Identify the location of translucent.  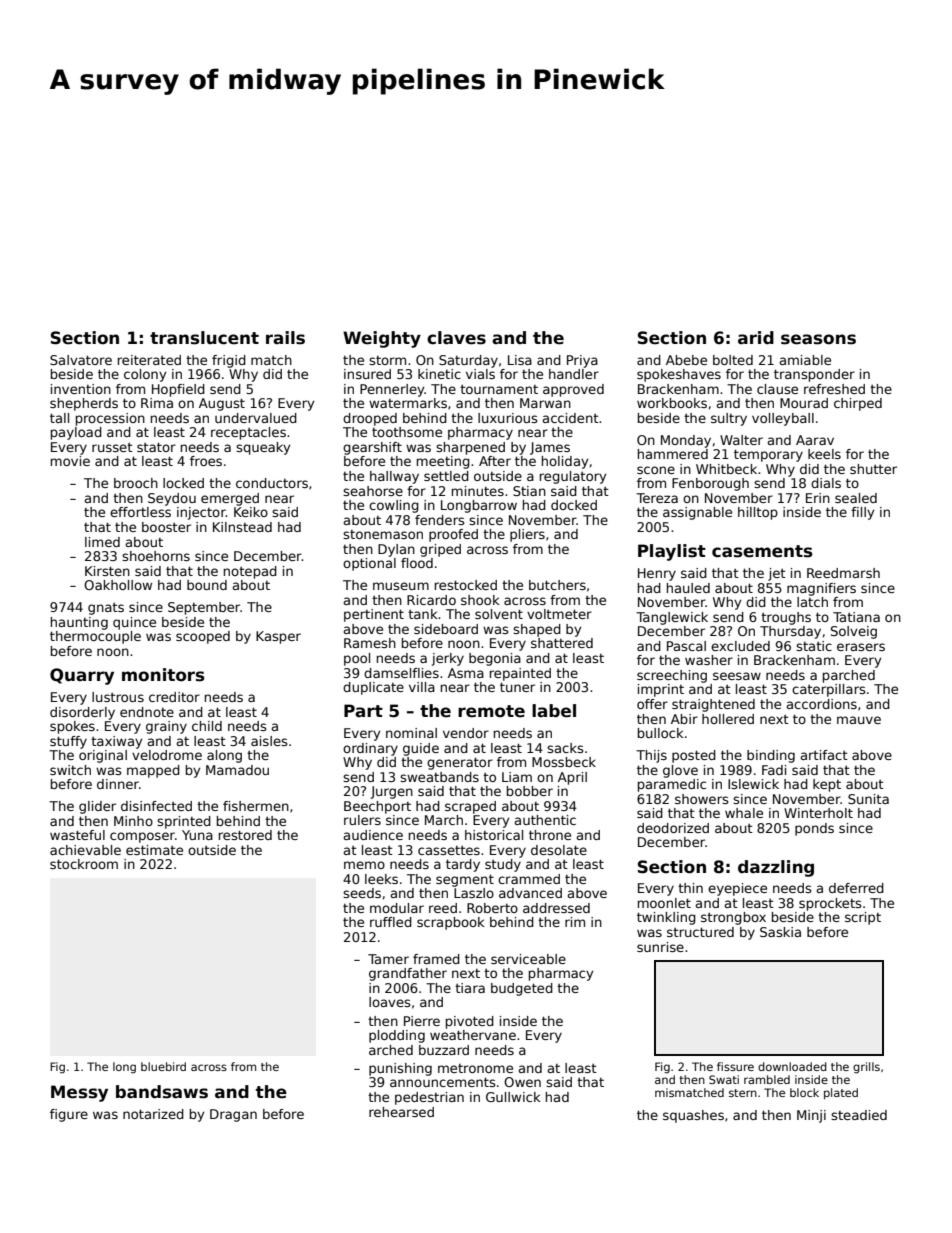
(204, 338).
